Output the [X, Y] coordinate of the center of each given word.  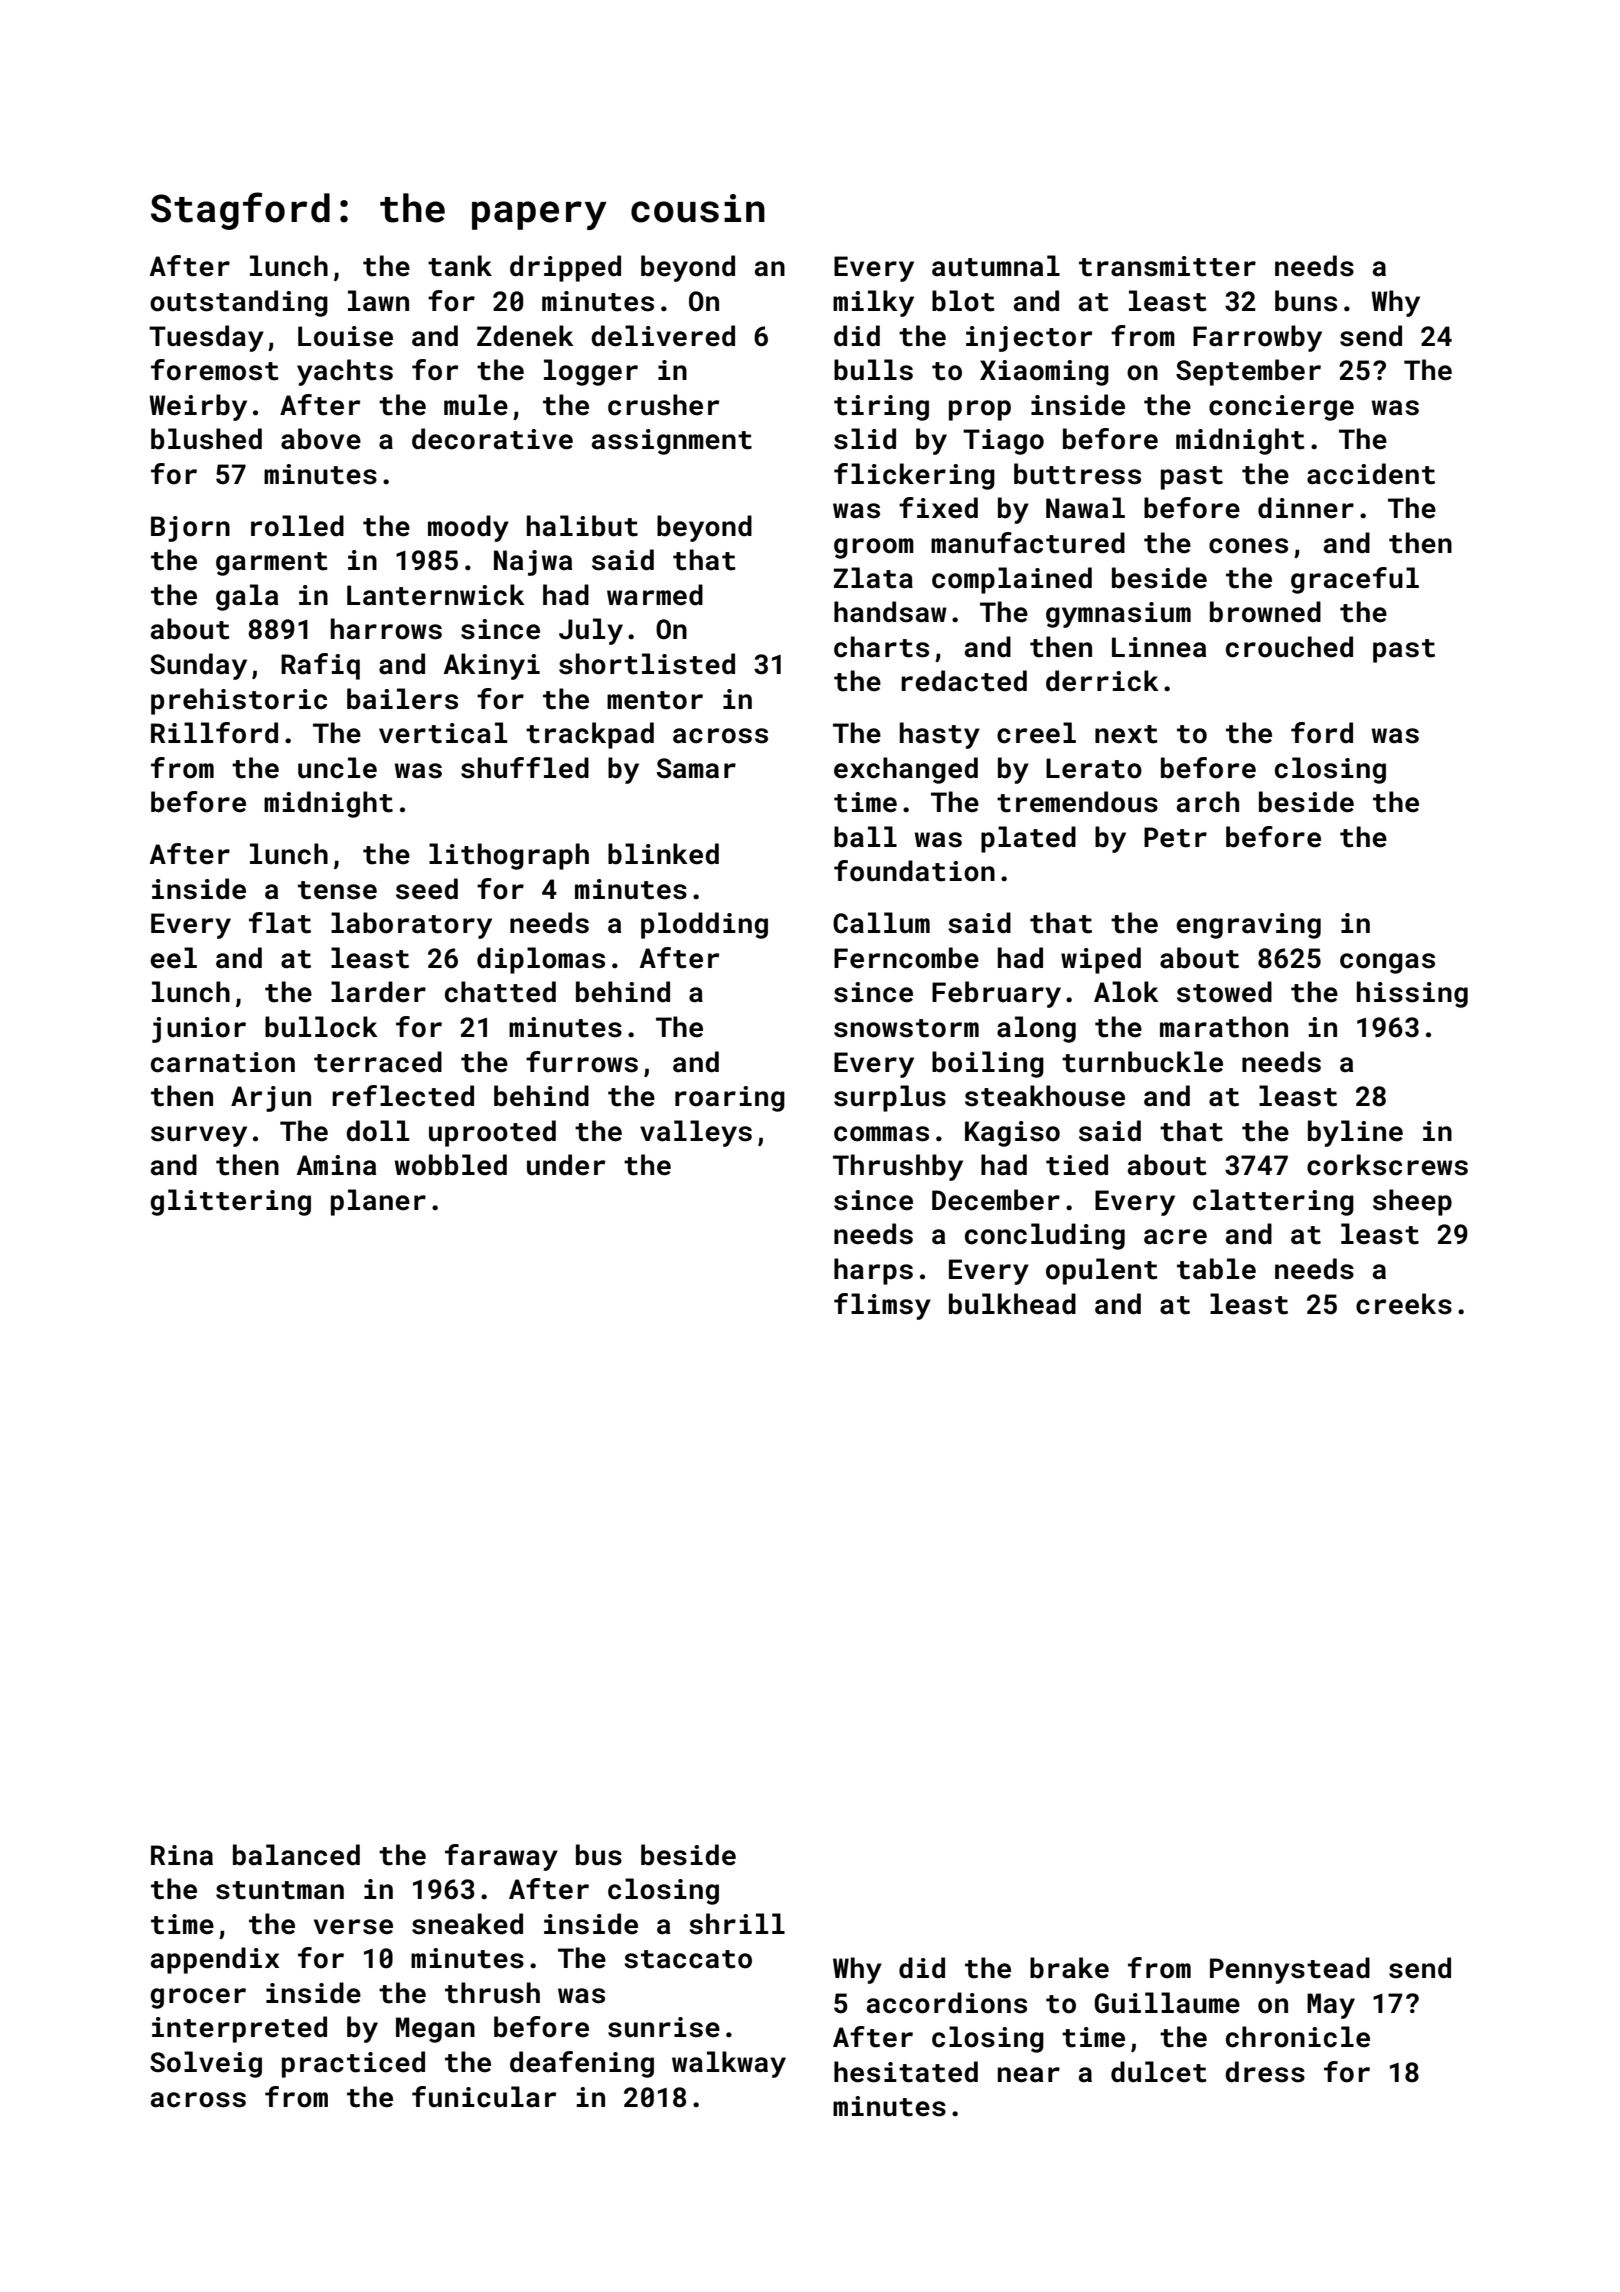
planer [378, 1202]
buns [1306, 301]
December [996, 1200]
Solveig [206, 2064]
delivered [663, 336]
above [321, 439]
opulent [1102, 1271]
